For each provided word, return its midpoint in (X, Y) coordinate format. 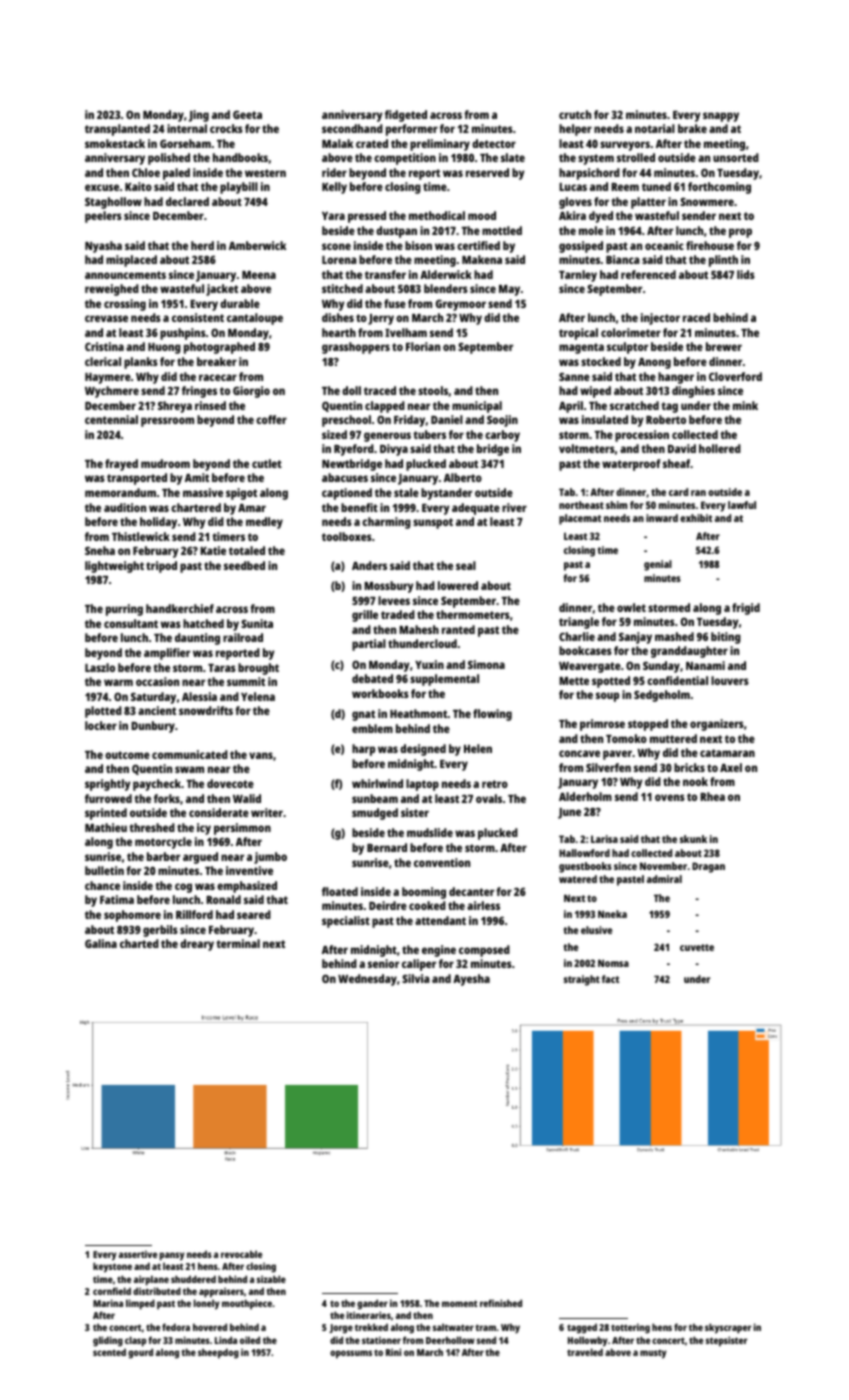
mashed (674, 636)
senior (383, 963)
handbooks (240, 157)
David (682, 448)
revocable (241, 1254)
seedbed (244, 565)
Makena (482, 259)
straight (582, 980)
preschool (346, 421)
